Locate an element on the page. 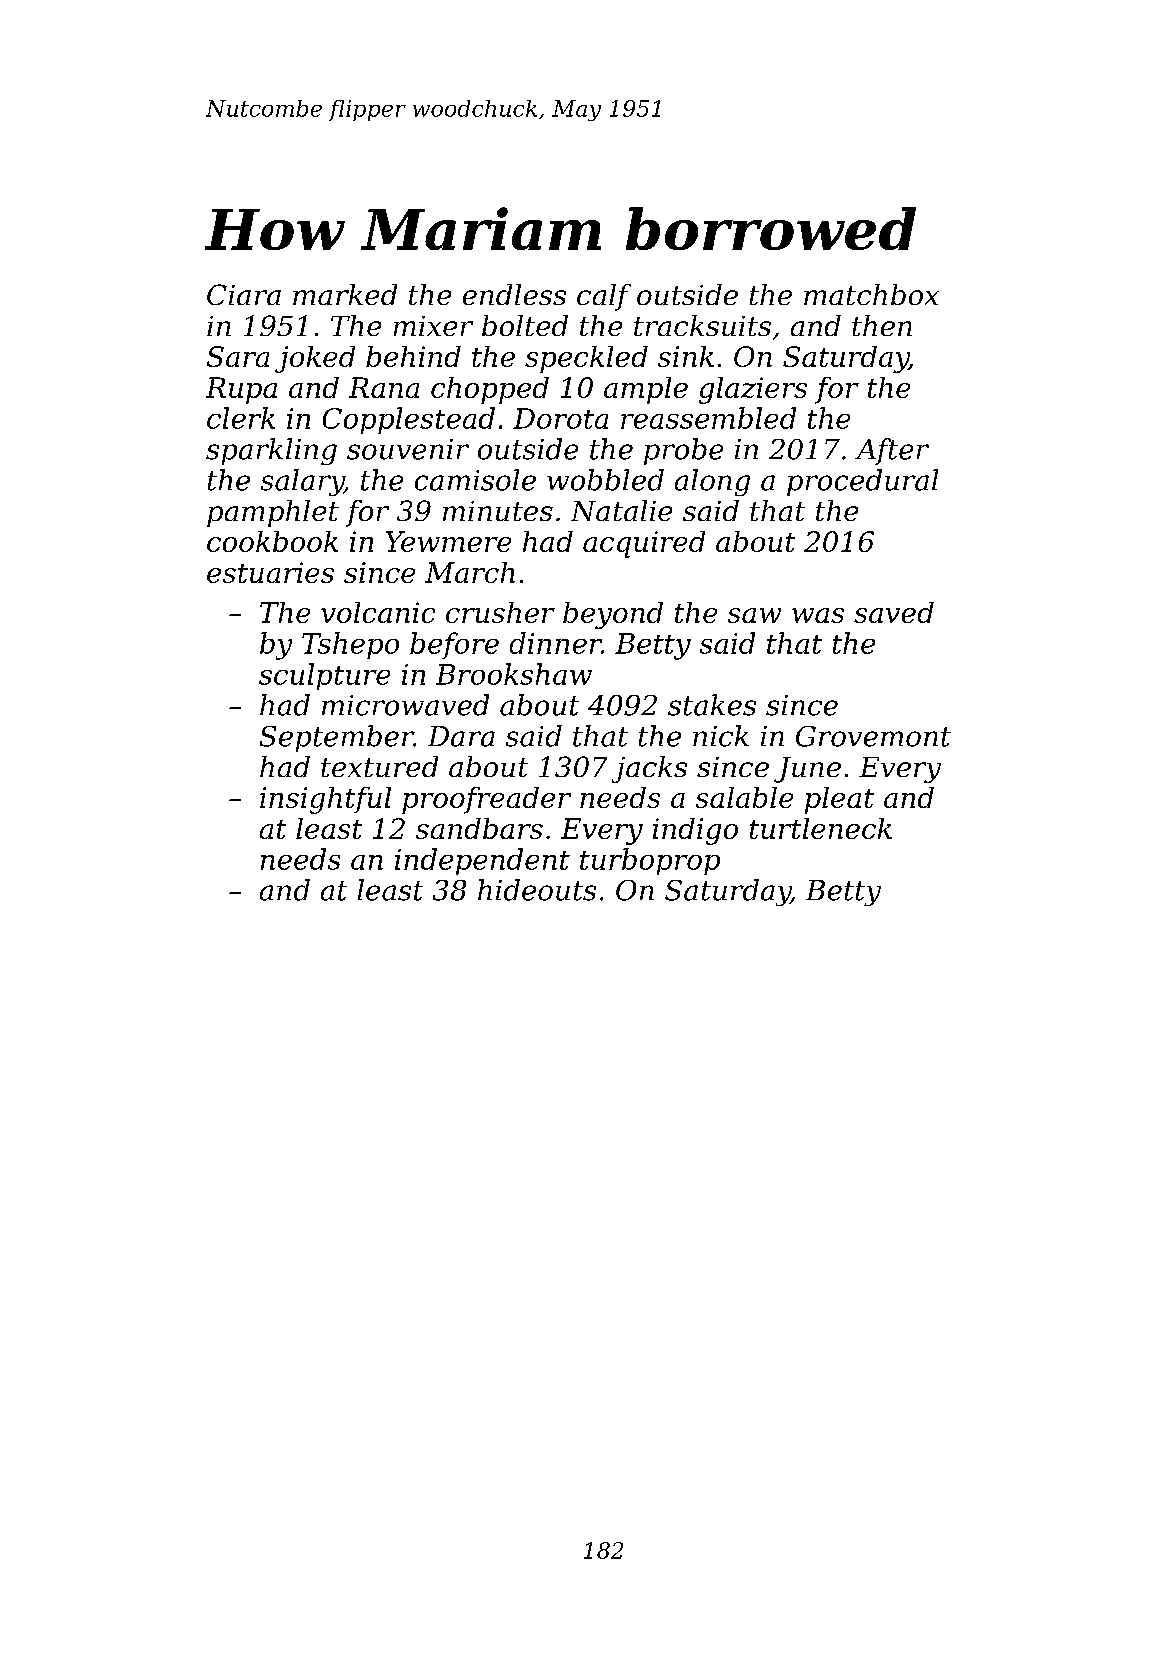 This page has height=1654, width=1165. estuaries is located at coordinates (270, 572).
